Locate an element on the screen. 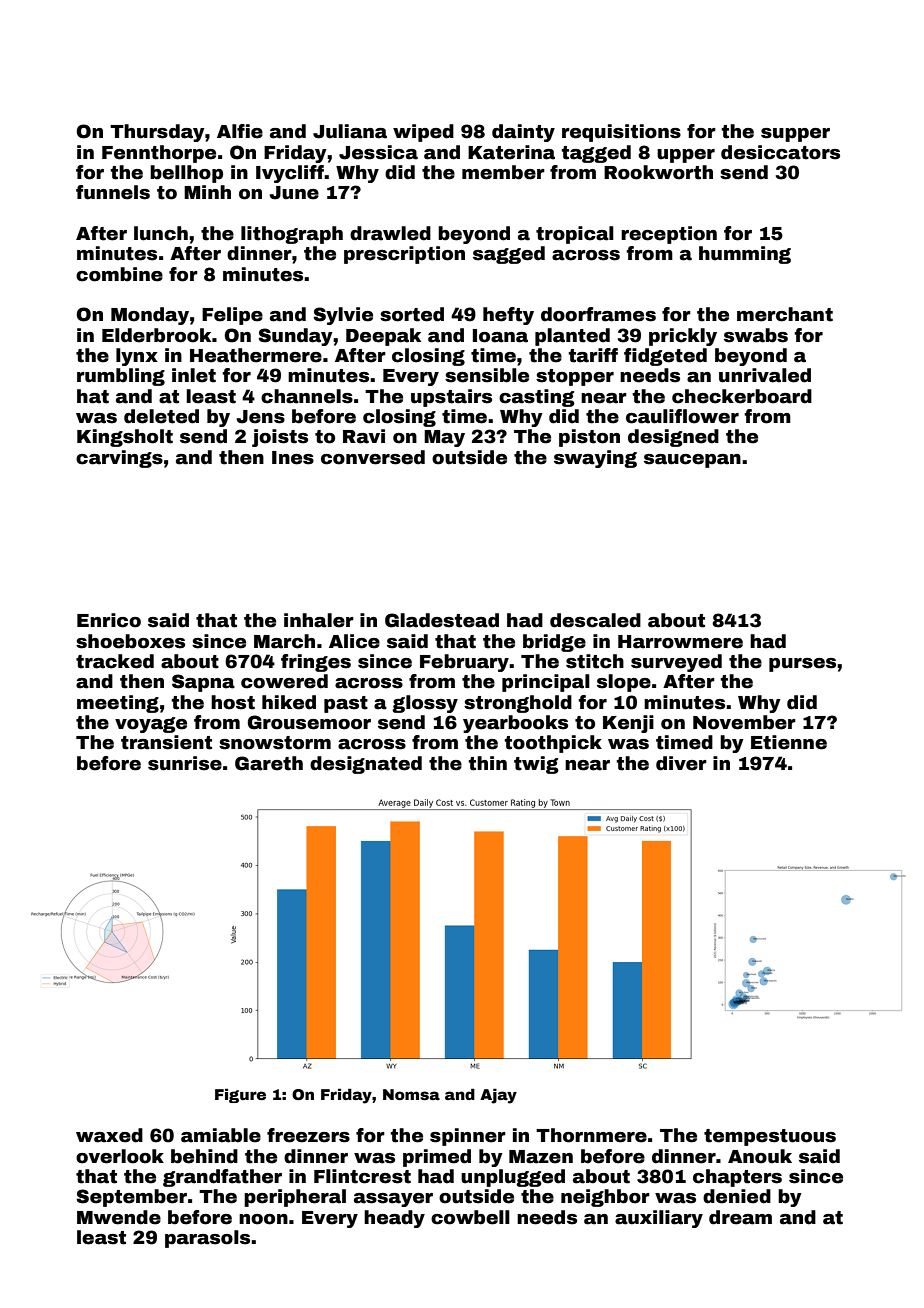 The width and height of the screenshot is (924, 1308). tempestuous is located at coordinates (770, 1137).
